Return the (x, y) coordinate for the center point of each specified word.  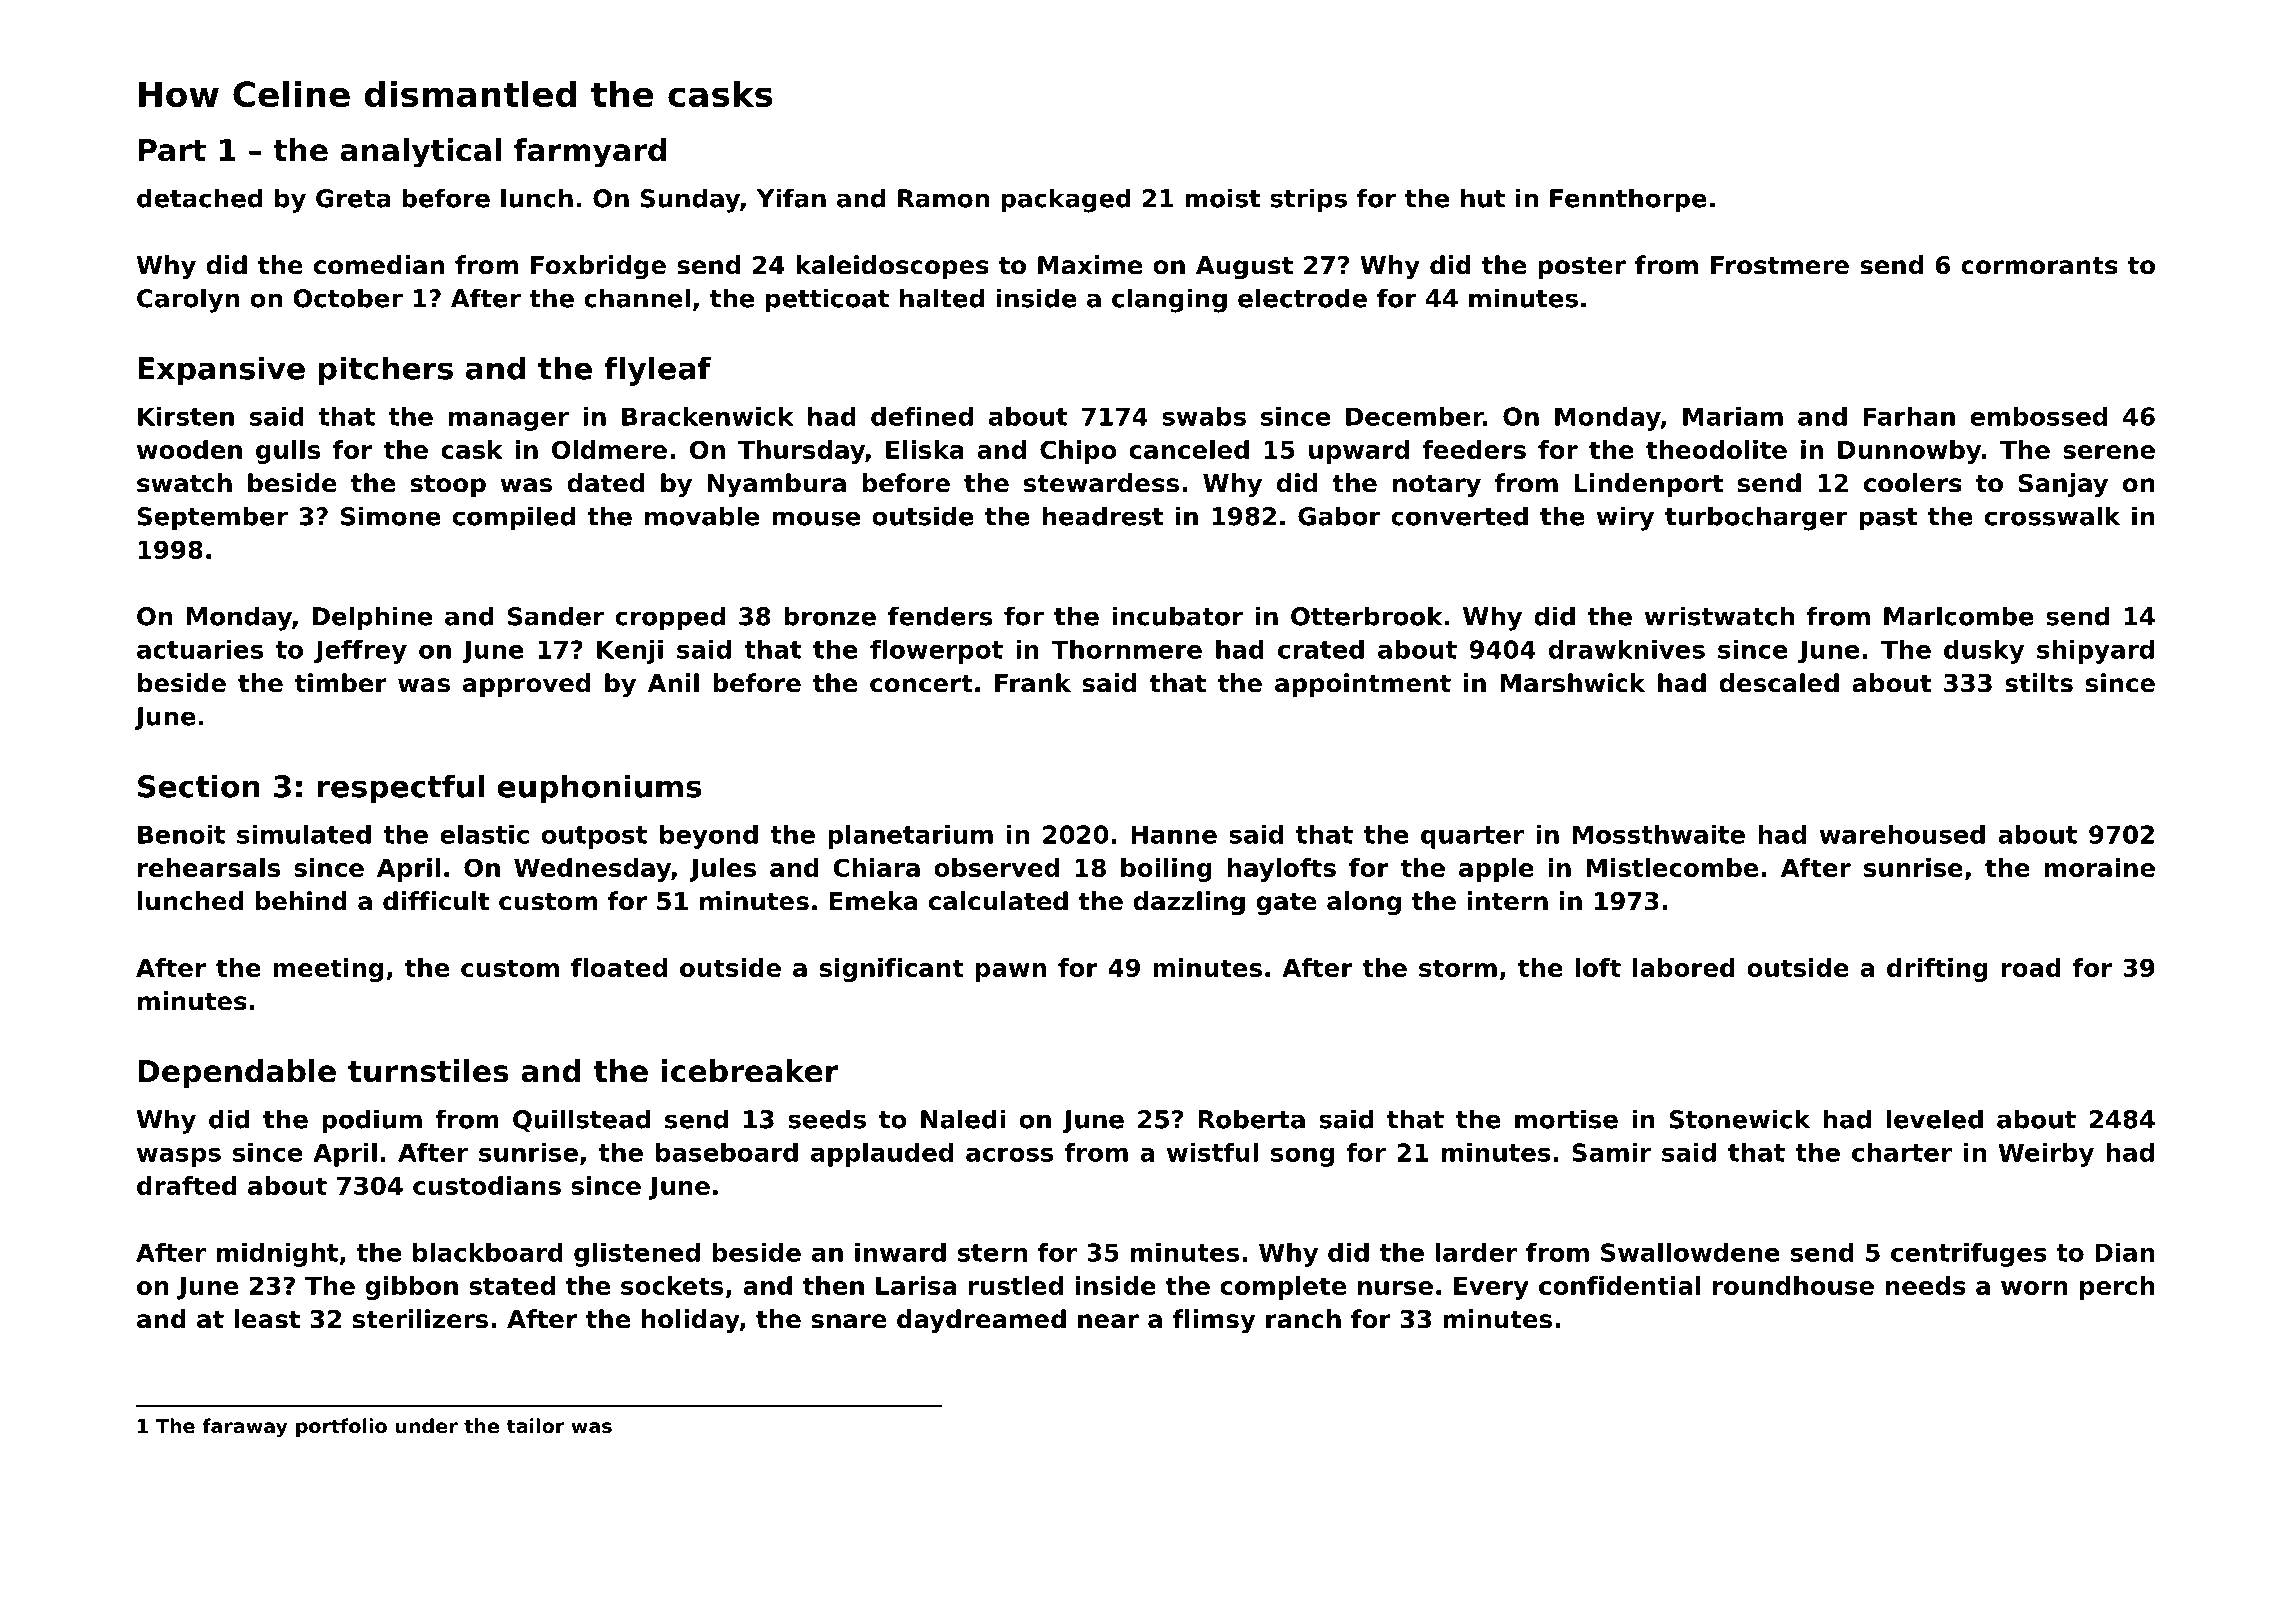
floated (619, 967)
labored (1684, 967)
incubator (1177, 616)
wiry (1625, 518)
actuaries (200, 649)
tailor (535, 1425)
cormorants (2039, 266)
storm (1458, 968)
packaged (1066, 200)
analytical (420, 153)
